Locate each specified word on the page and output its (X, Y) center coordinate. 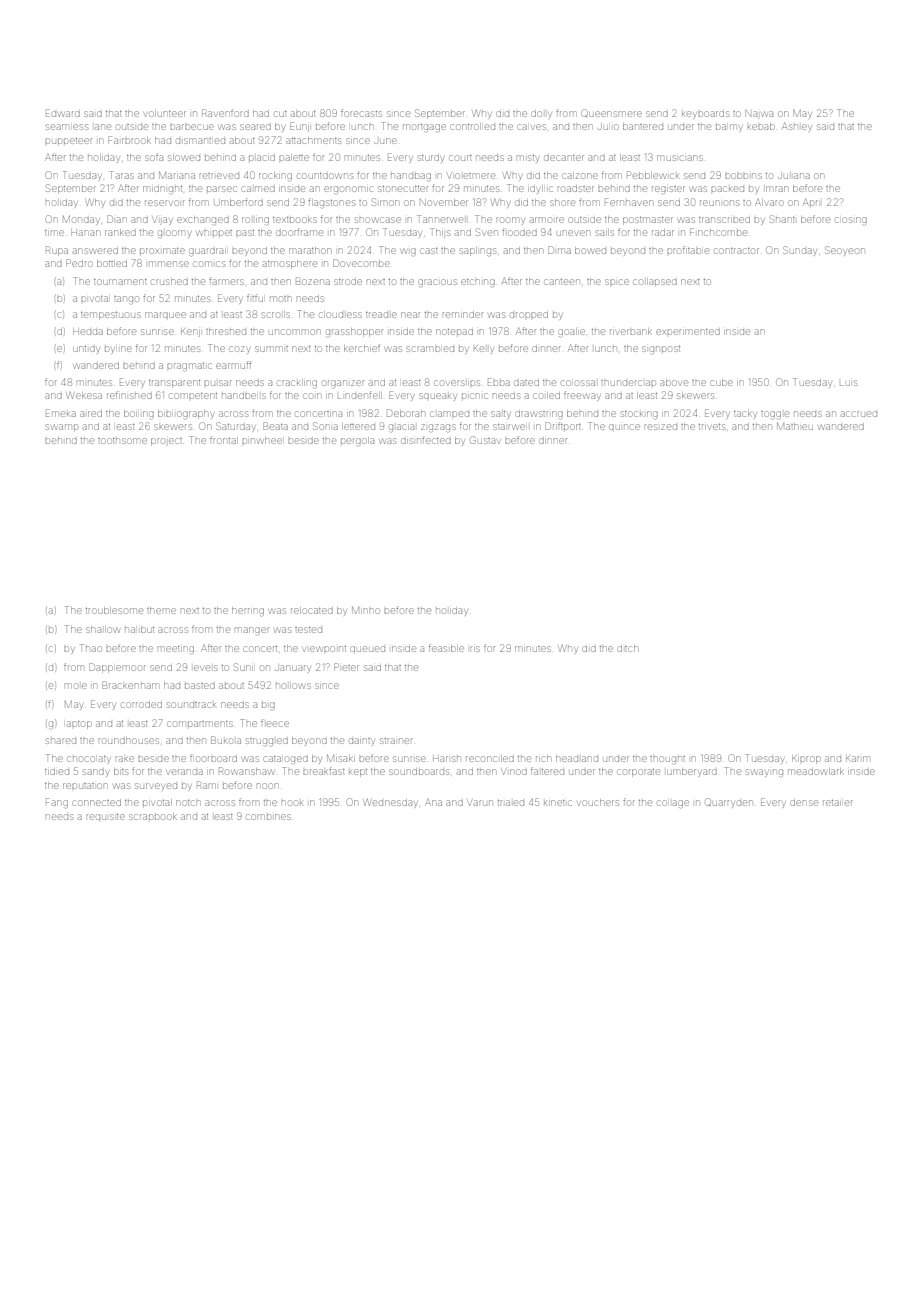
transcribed (724, 220)
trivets (712, 427)
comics (209, 264)
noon (267, 786)
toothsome (122, 441)
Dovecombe (361, 263)
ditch (627, 648)
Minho (366, 610)
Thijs (440, 233)
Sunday (799, 251)
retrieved (219, 176)
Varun (480, 803)
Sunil (243, 667)
